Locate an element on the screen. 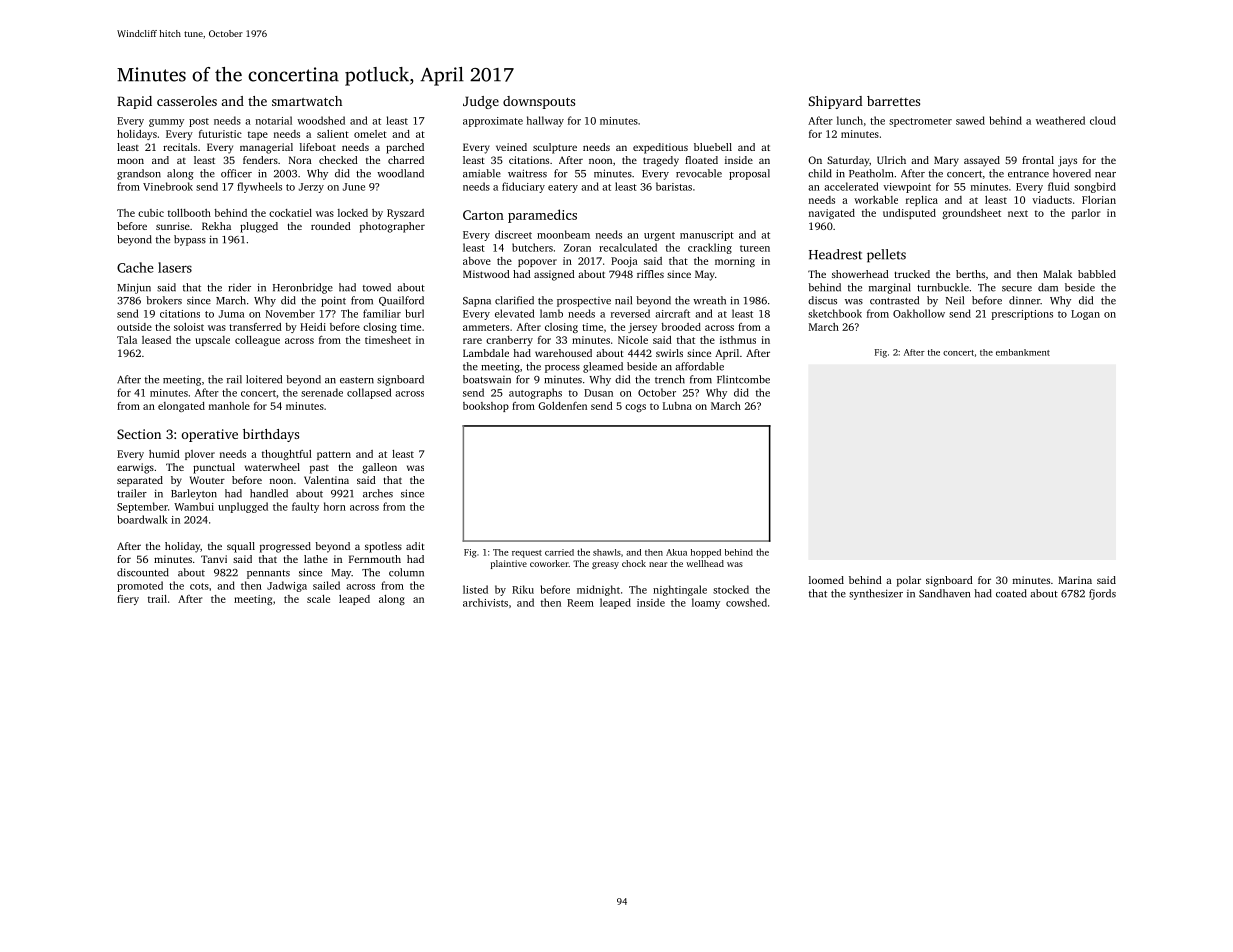 The width and height of the screenshot is (1233, 952). elongated is located at coordinates (181, 407).
